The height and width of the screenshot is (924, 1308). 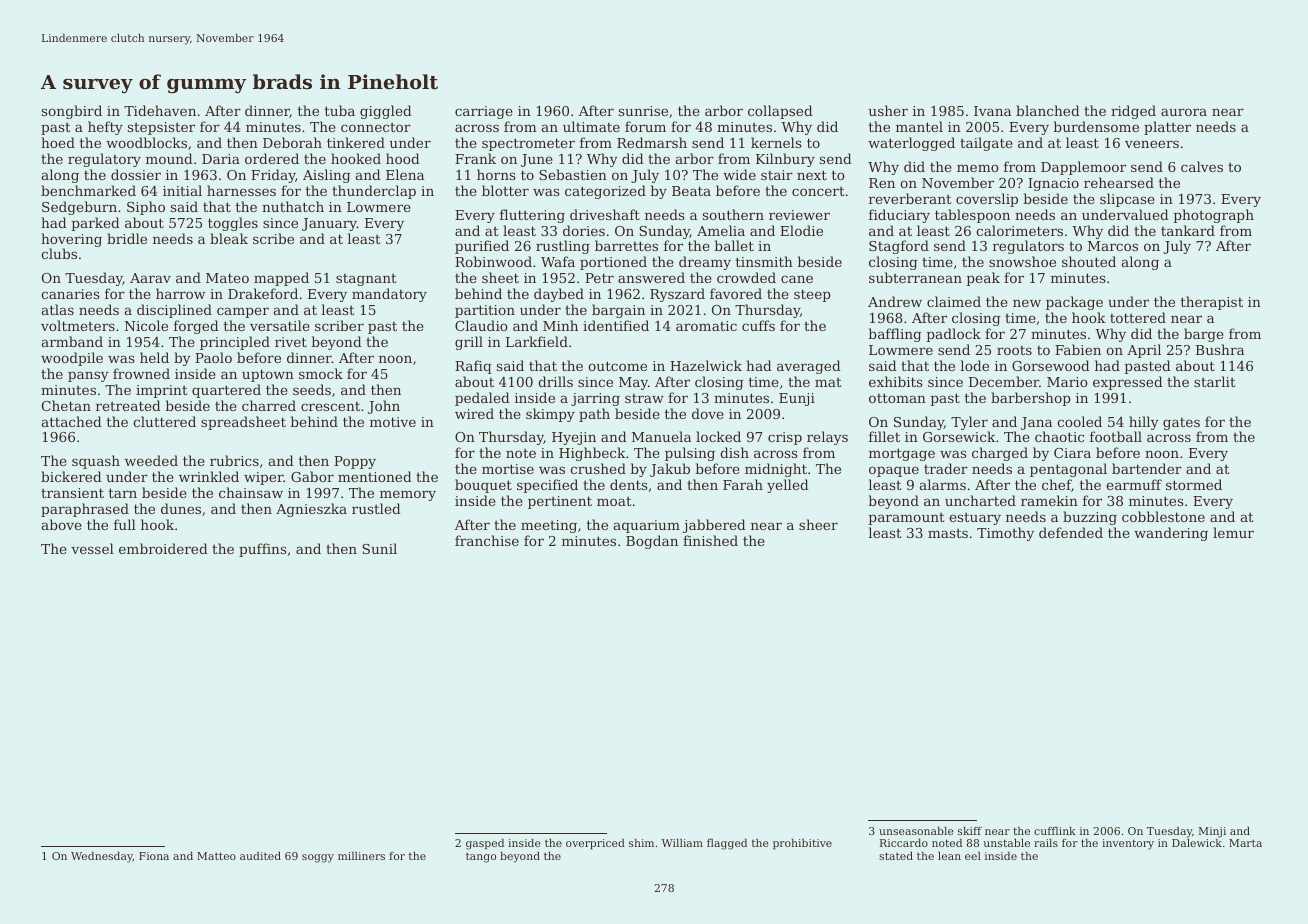 What do you see at coordinates (734, 245) in the screenshot?
I see `ballet` at bounding box center [734, 245].
